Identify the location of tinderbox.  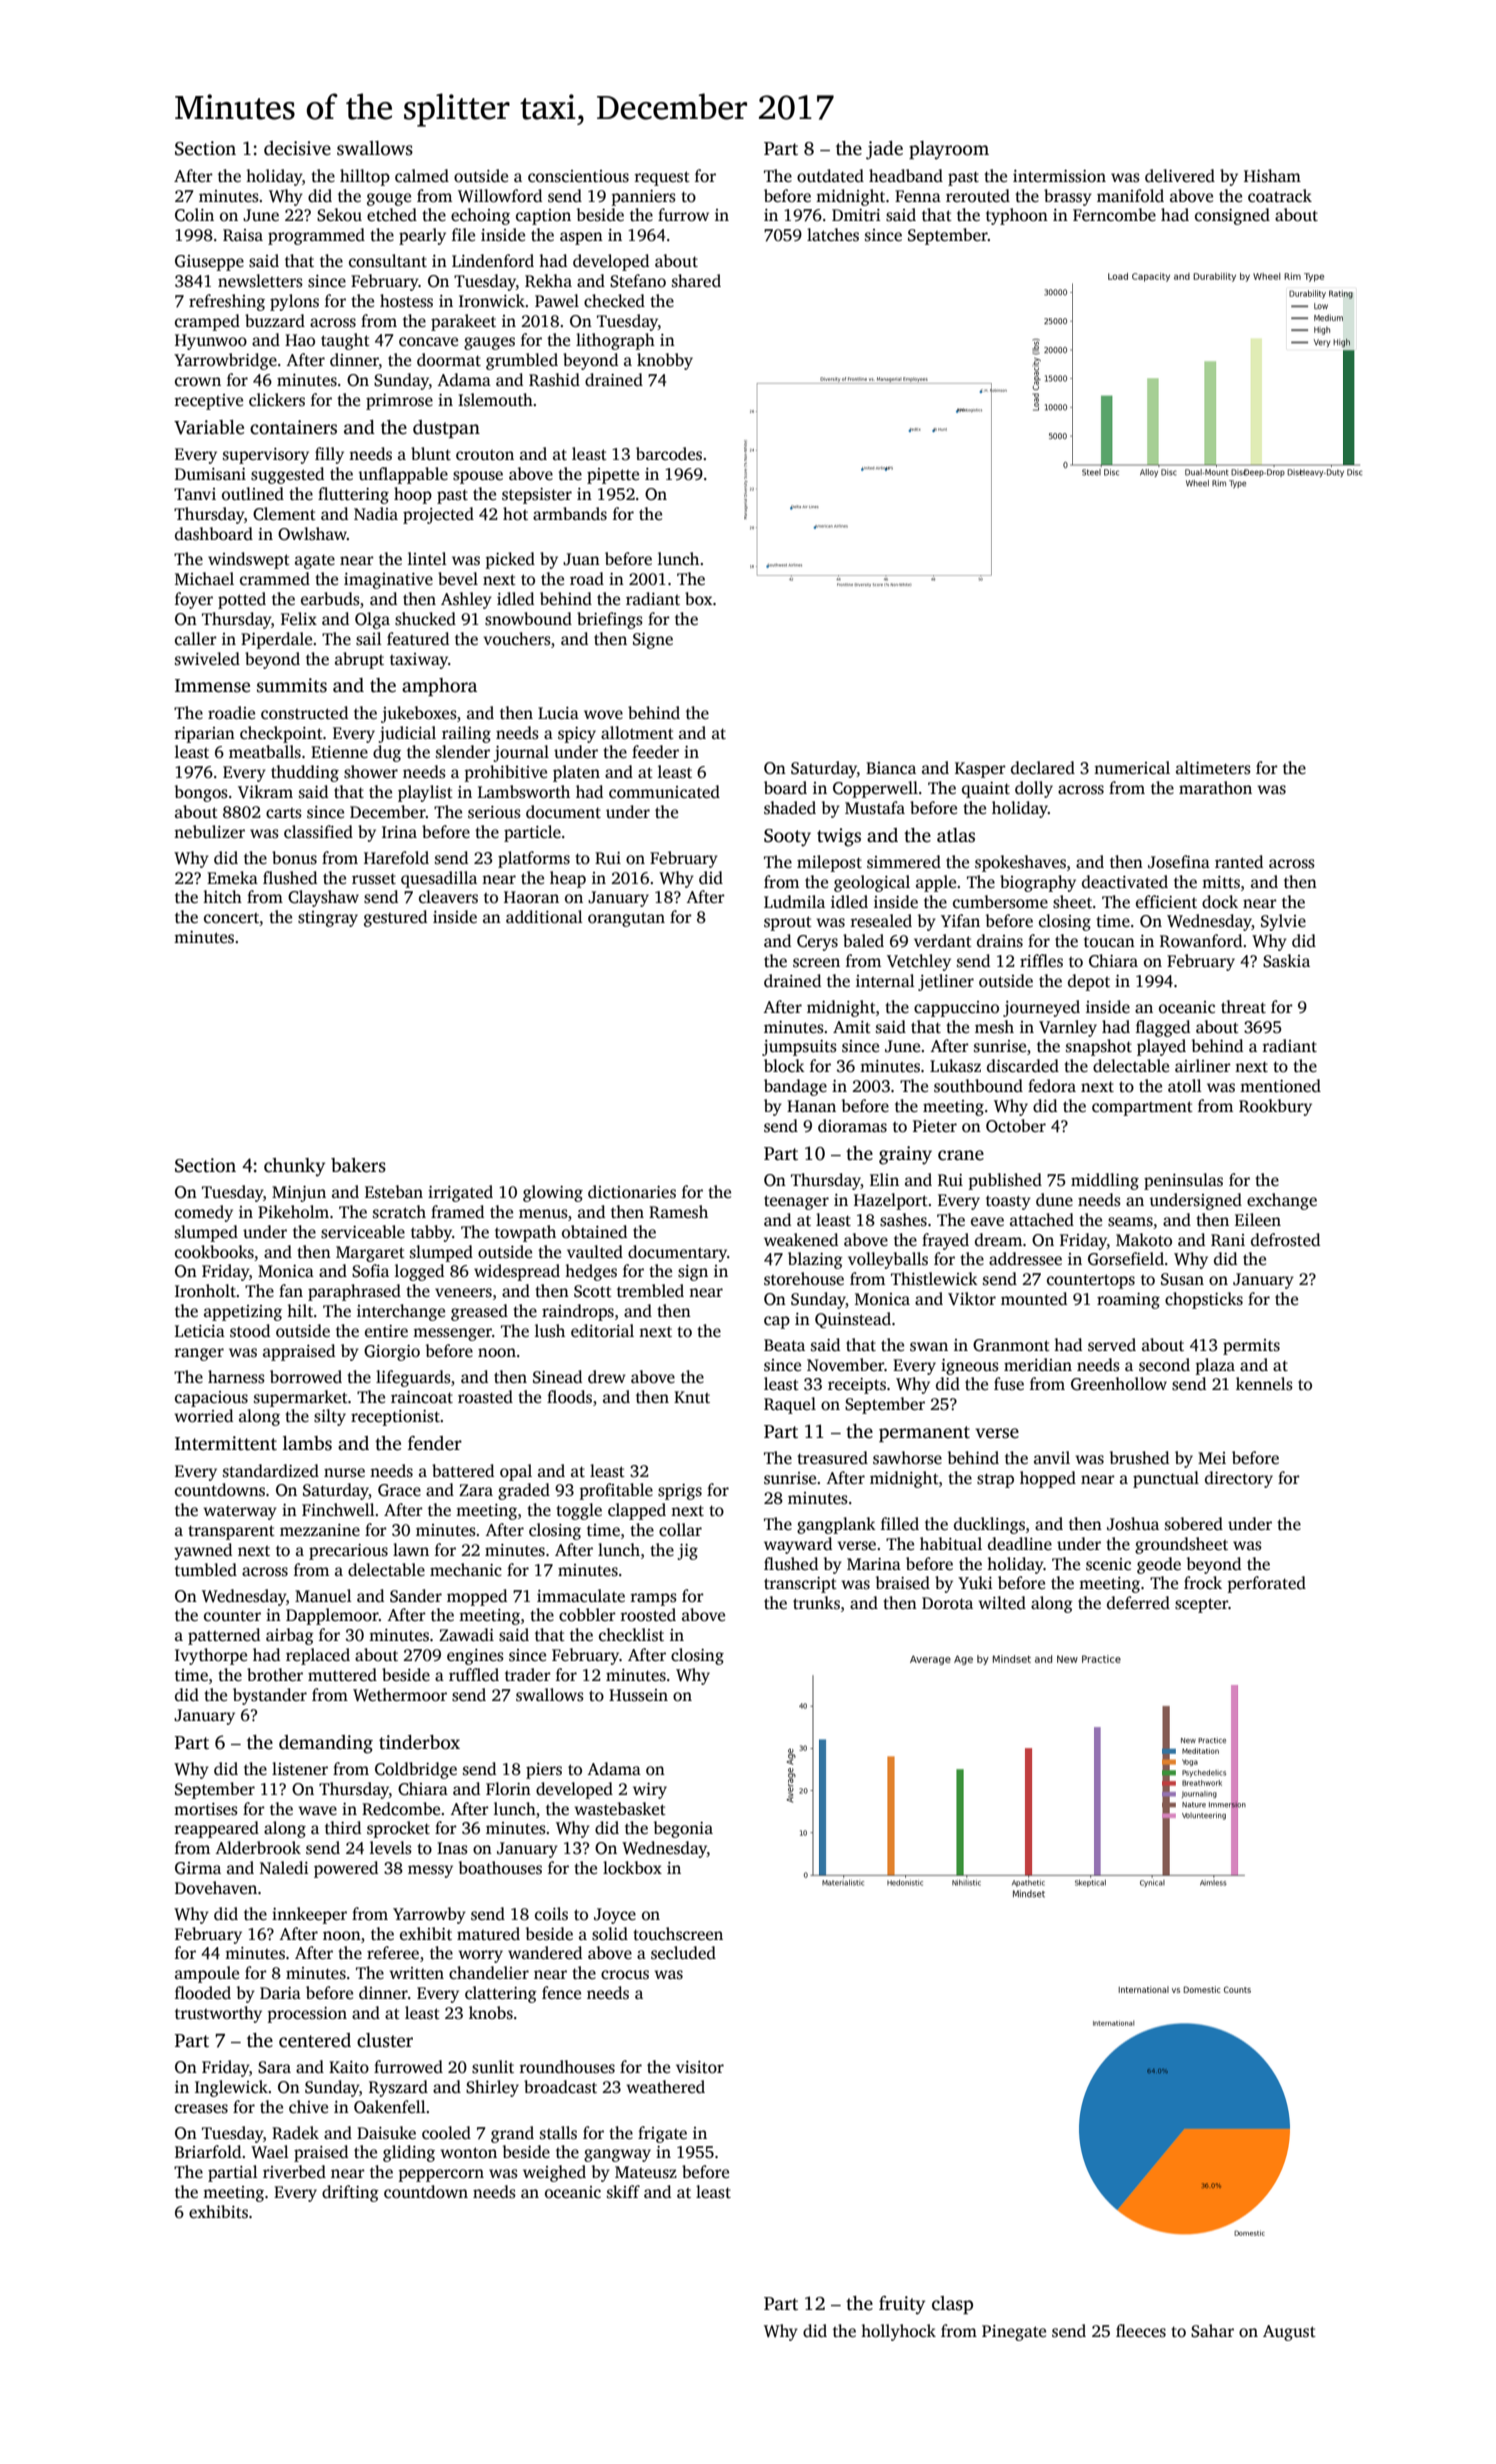
(419, 1742).
